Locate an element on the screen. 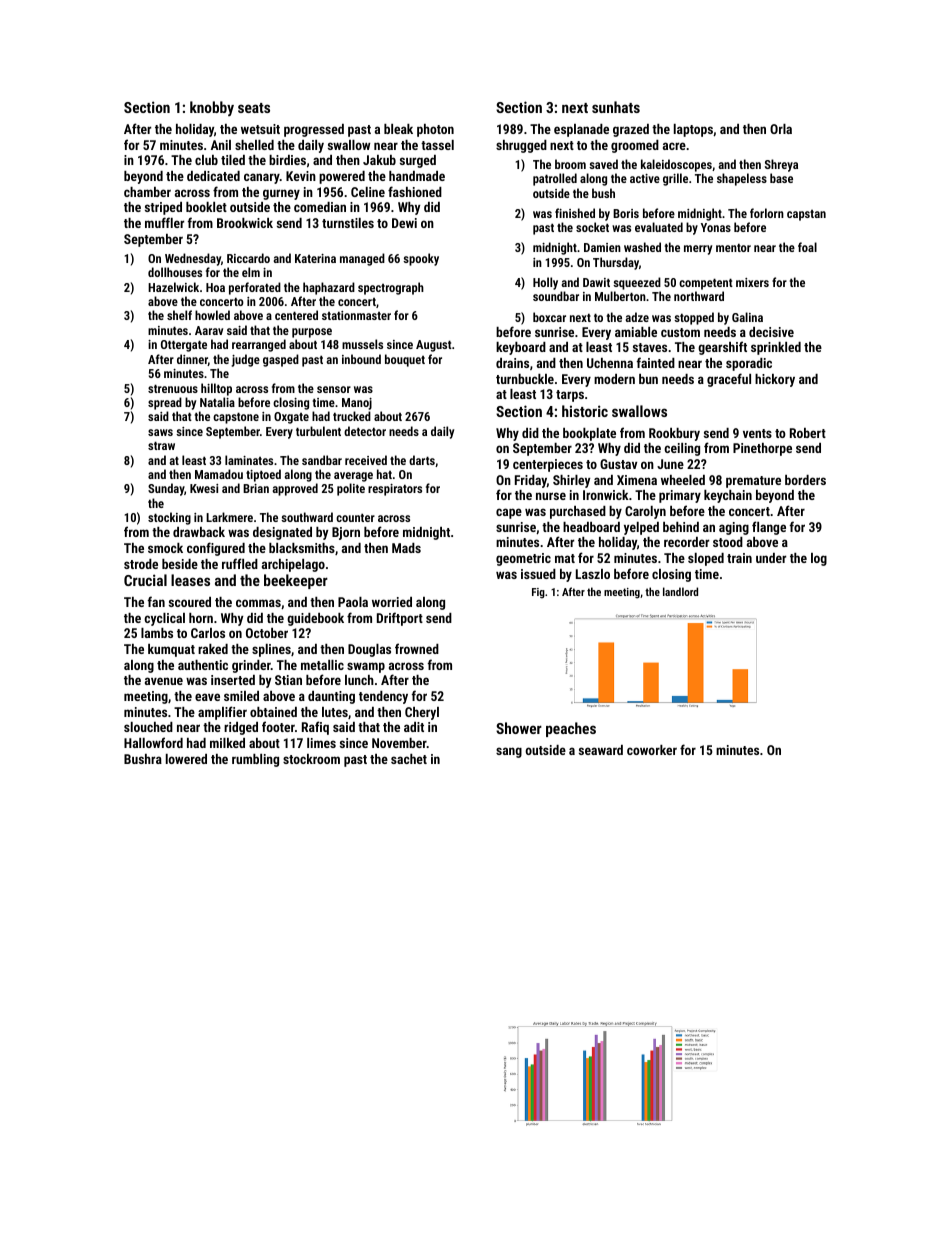 The width and height of the screenshot is (952, 1233). splines is located at coordinates (271, 650).
